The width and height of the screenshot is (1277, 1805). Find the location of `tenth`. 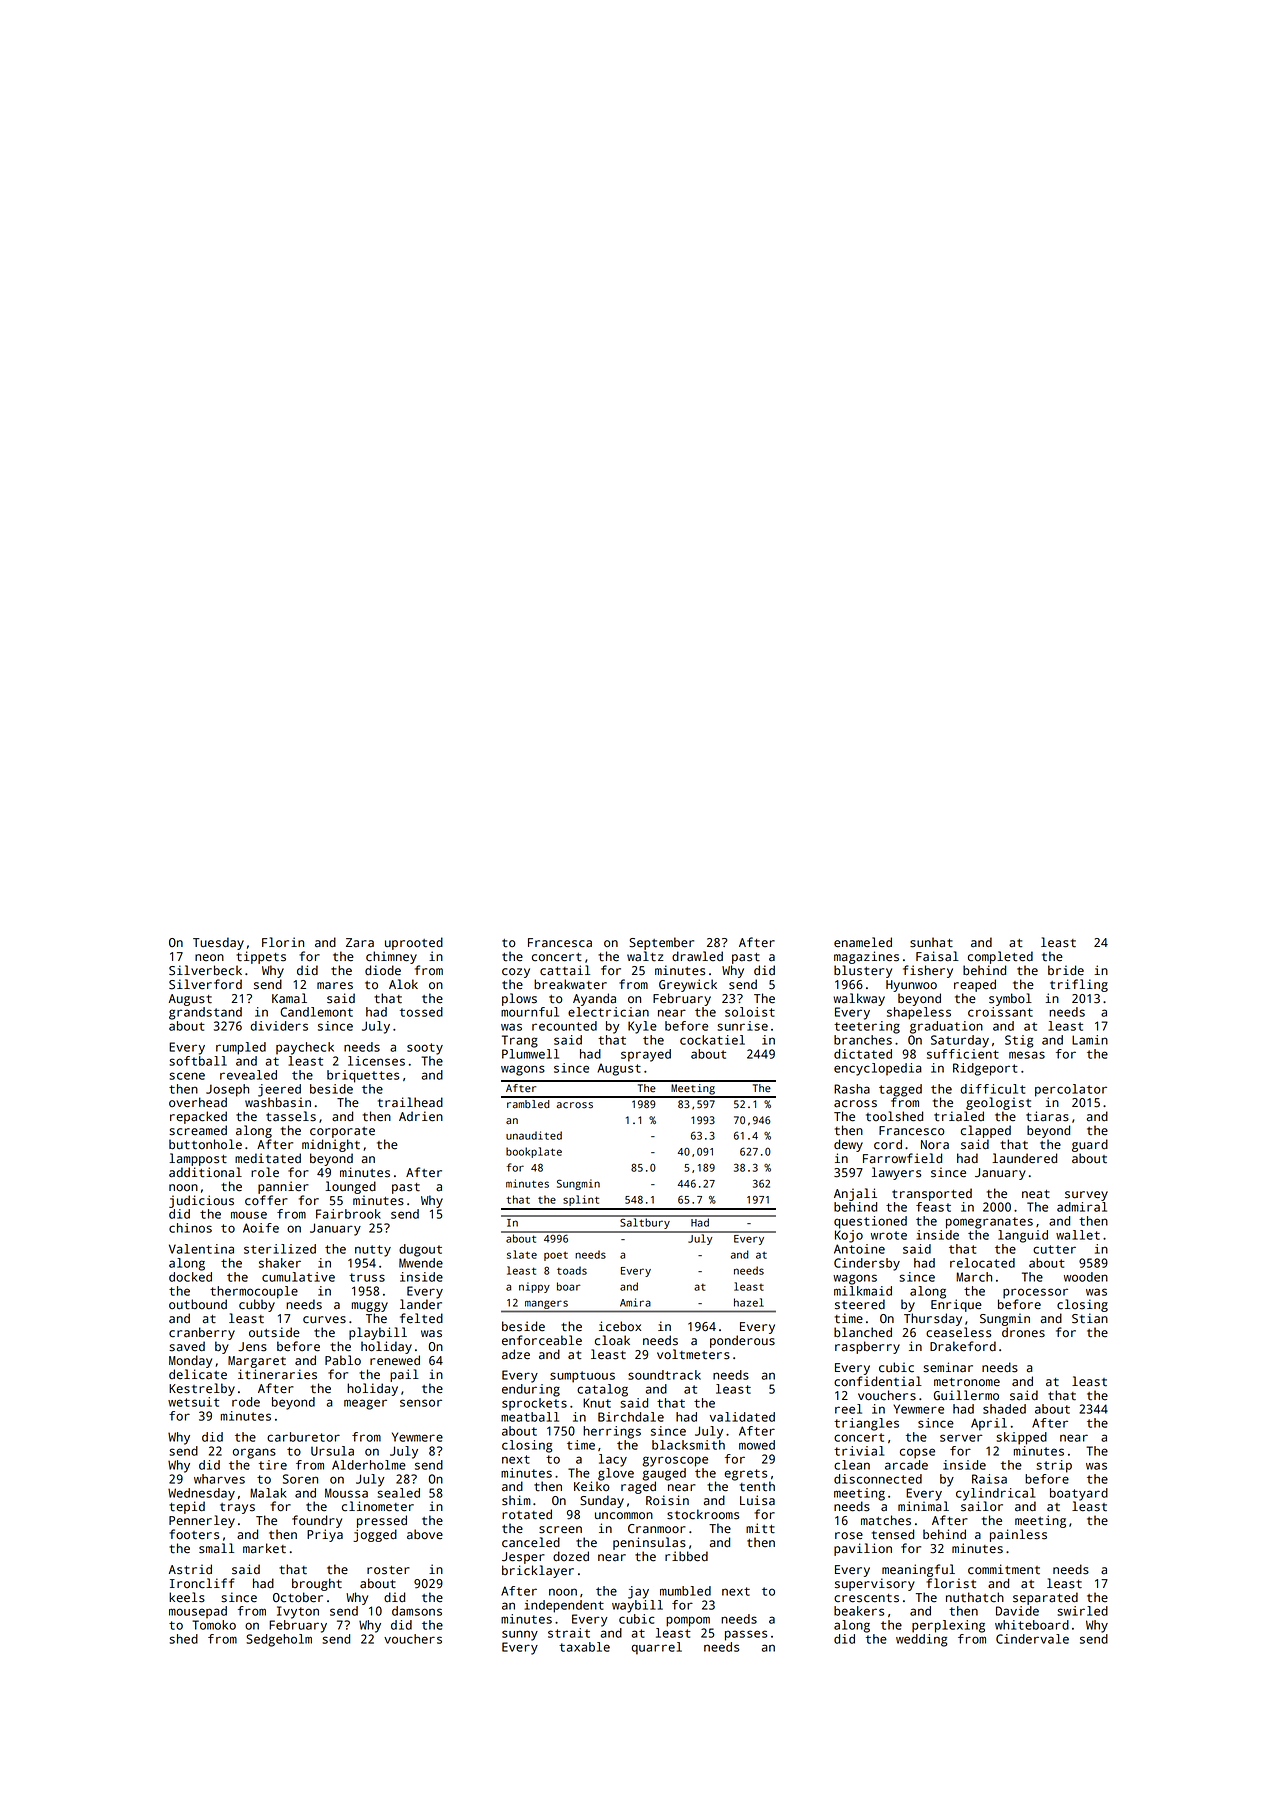

tenth is located at coordinates (757, 1486).
